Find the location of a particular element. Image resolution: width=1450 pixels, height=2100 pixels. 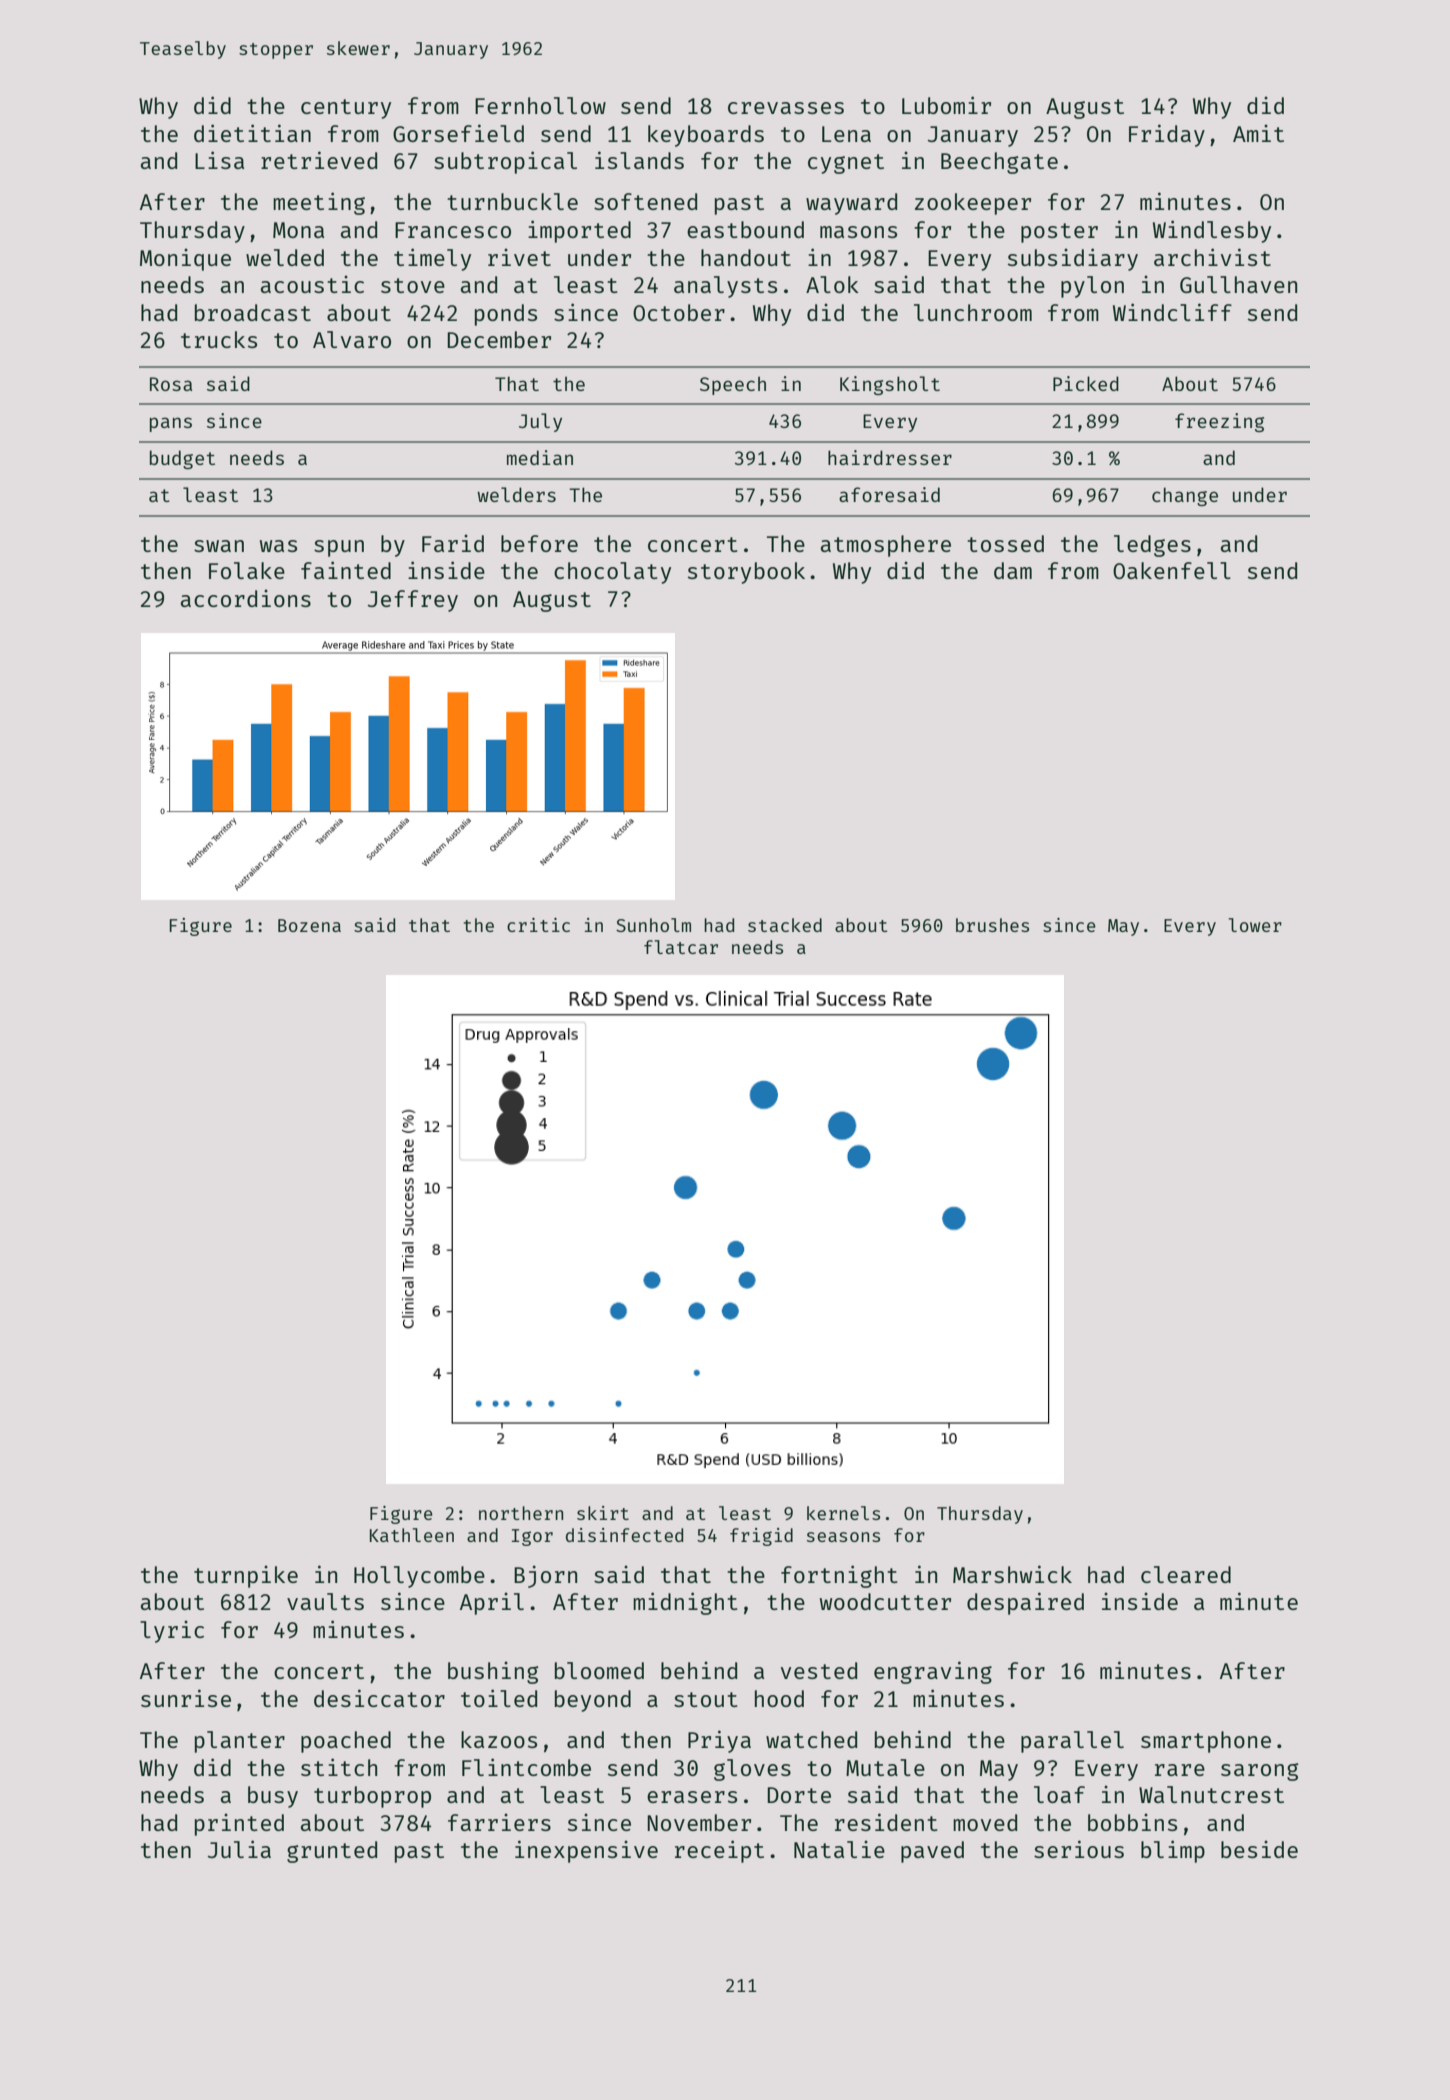

inexpensive is located at coordinates (586, 1851).
